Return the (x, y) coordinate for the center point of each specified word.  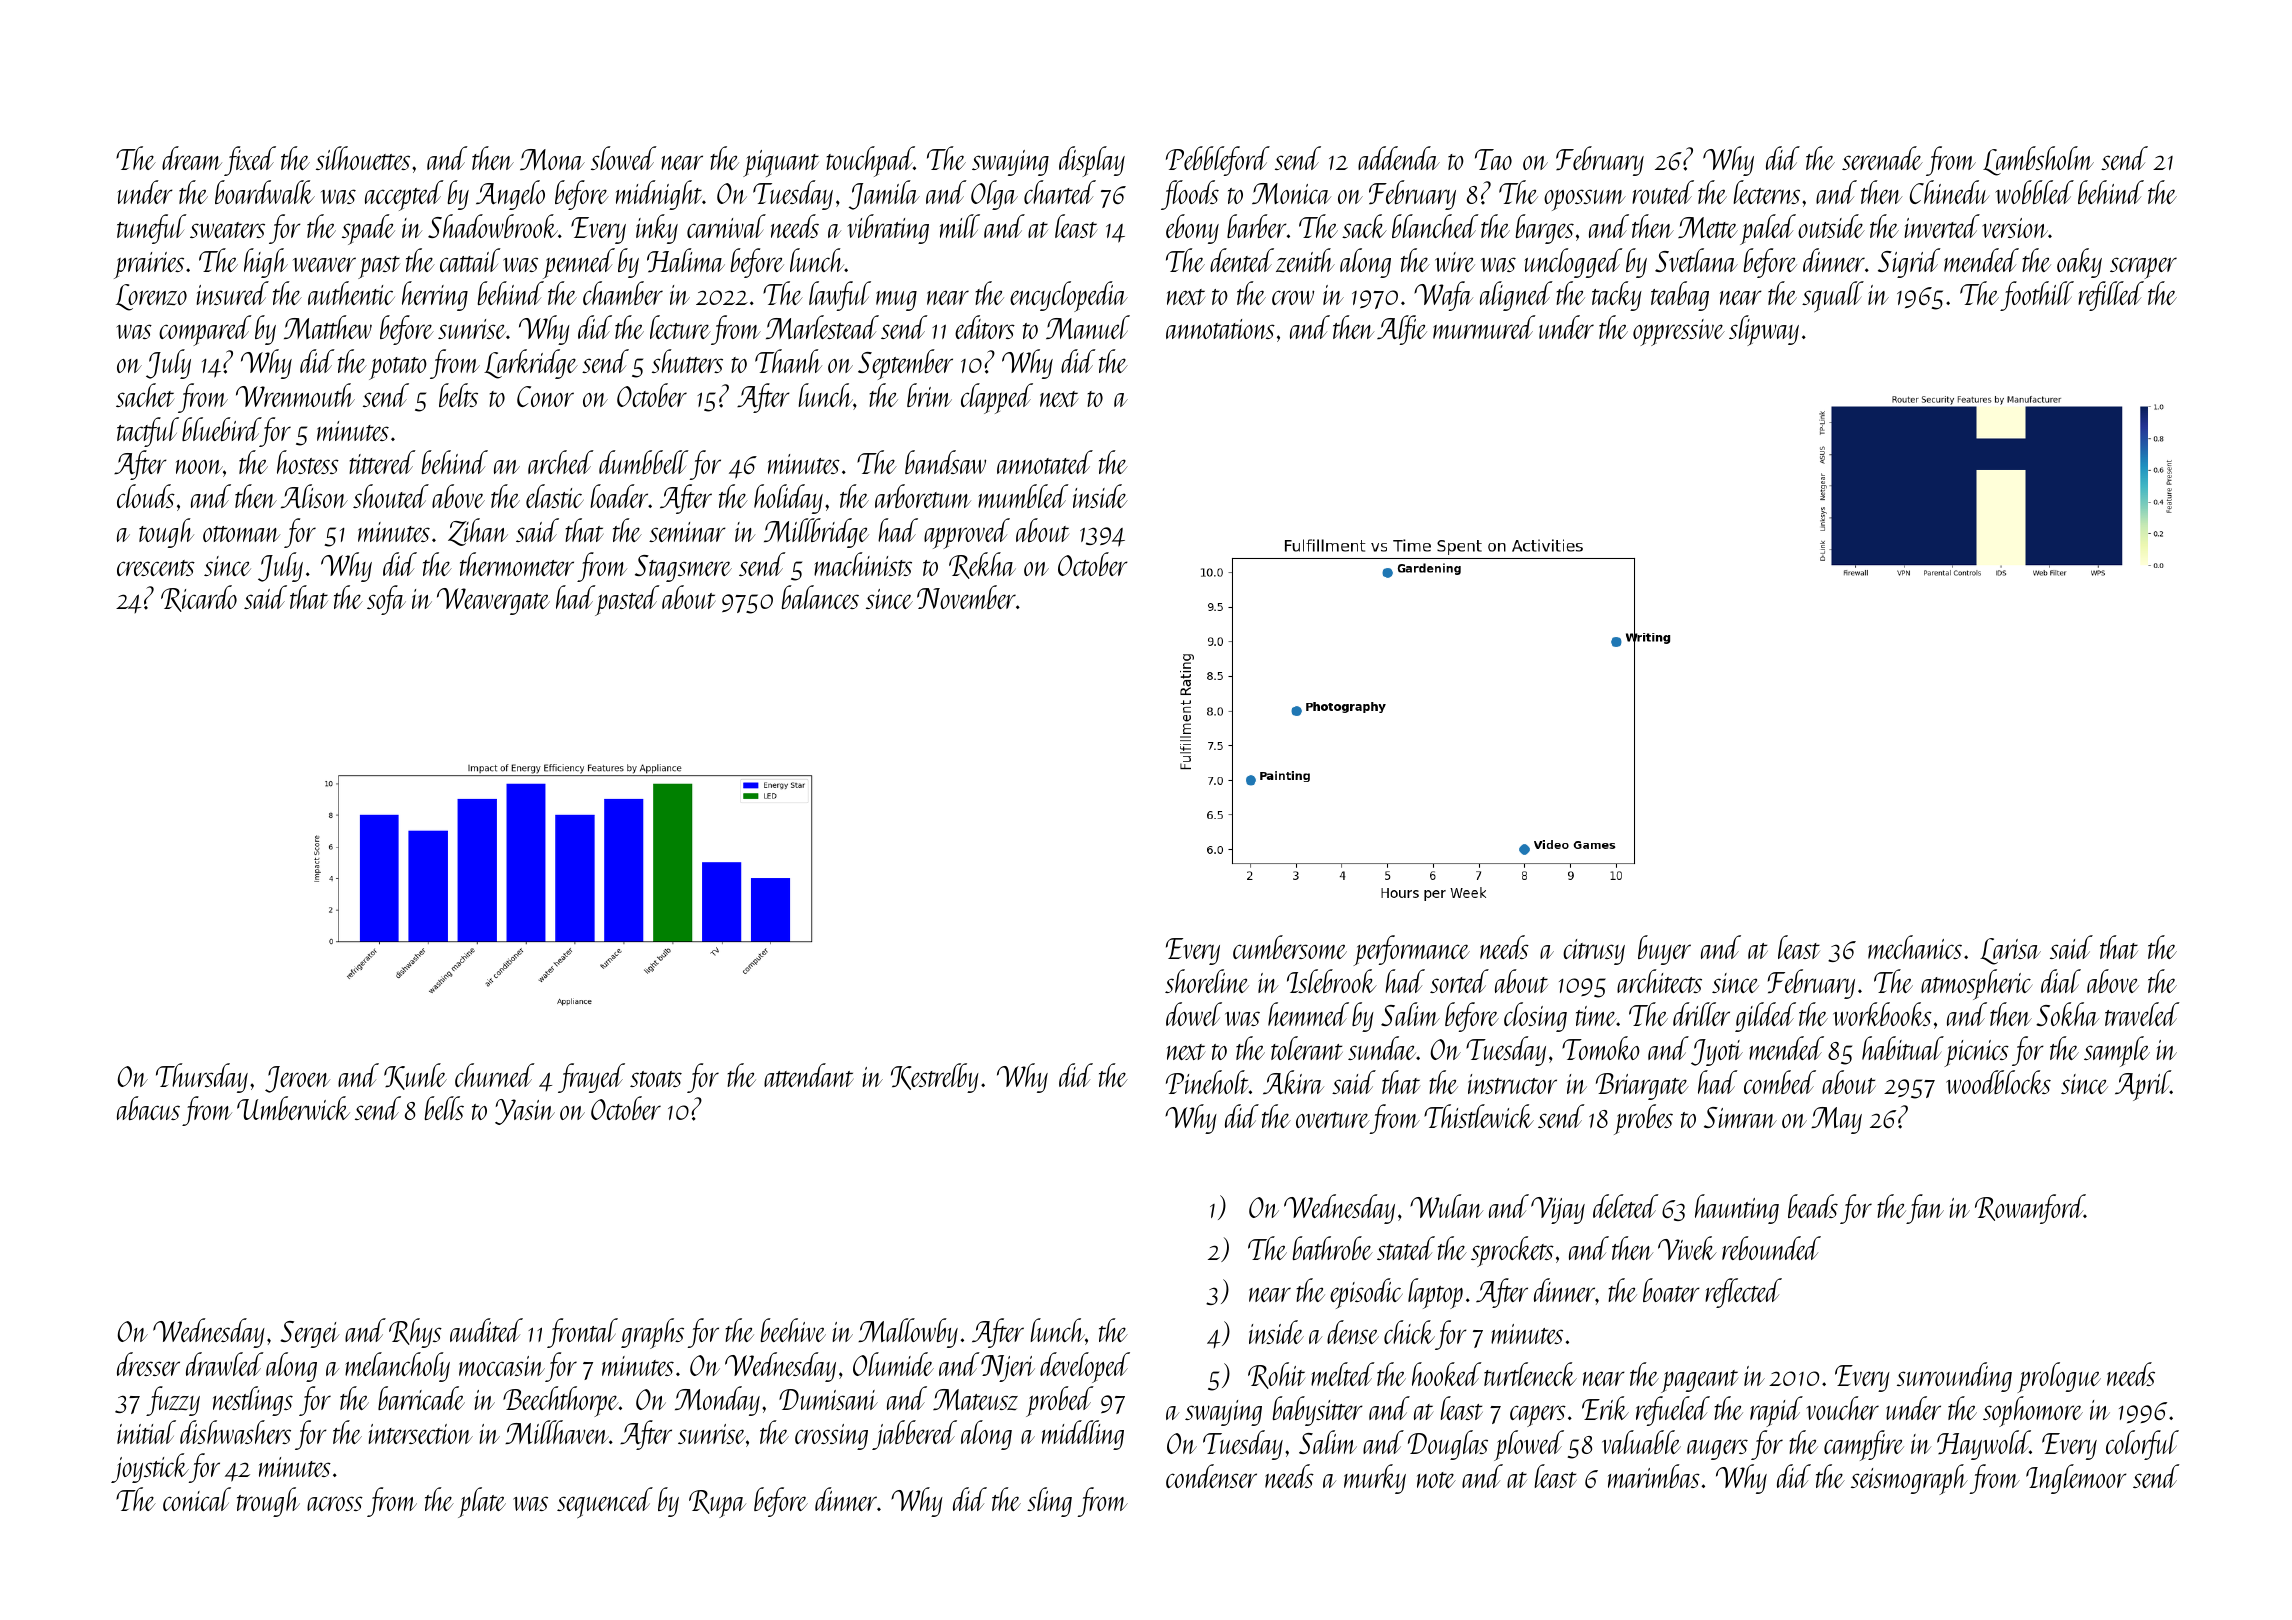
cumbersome (1290, 947)
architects (1659, 981)
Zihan (478, 532)
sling (1049, 1502)
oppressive (1679, 332)
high (266, 263)
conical (197, 1499)
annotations (1220, 329)
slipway (1764, 330)
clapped (997, 398)
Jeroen (297, 1079)
